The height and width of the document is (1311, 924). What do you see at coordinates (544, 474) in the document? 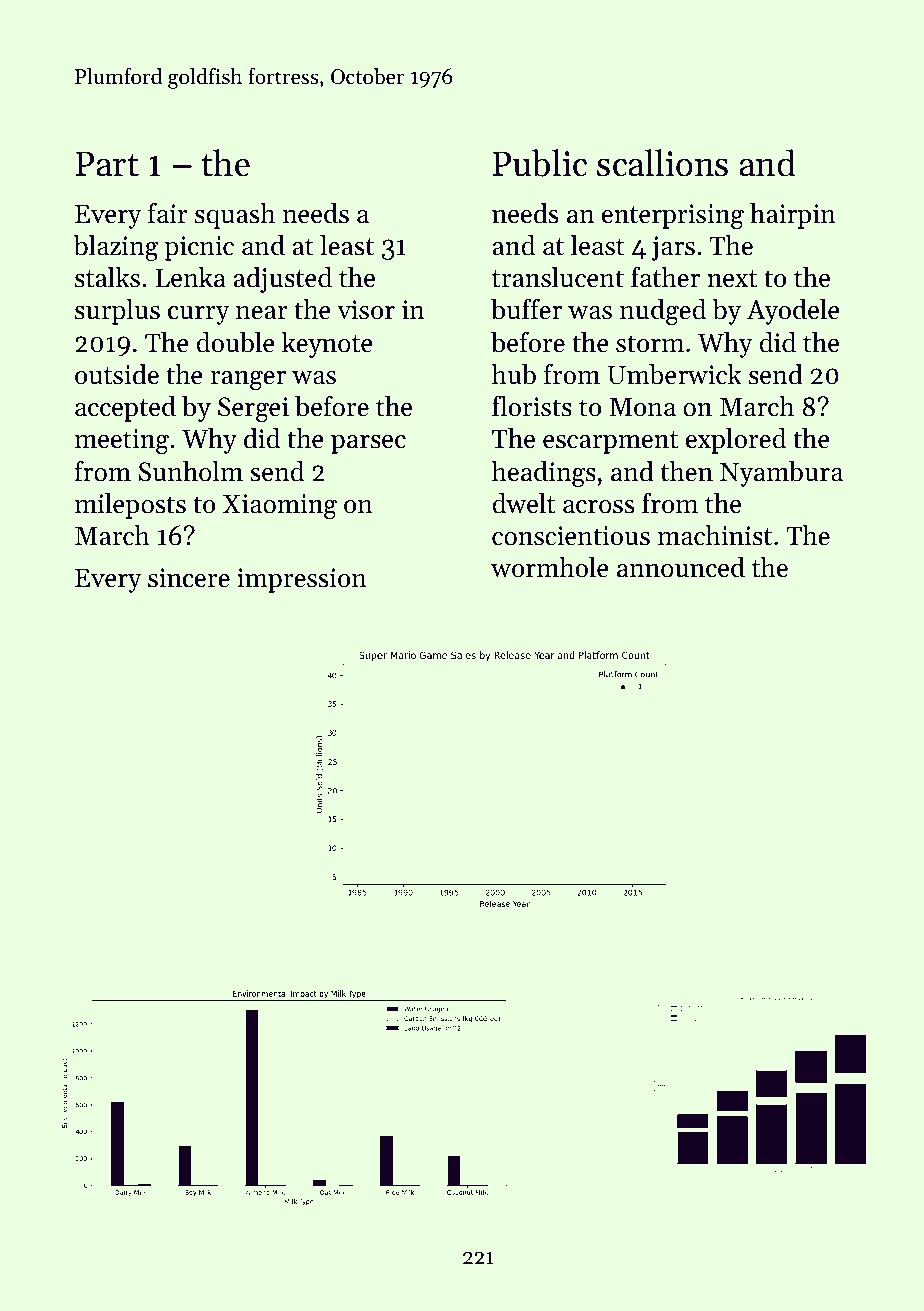
I see `headings` at bounding box center [544, 474].
